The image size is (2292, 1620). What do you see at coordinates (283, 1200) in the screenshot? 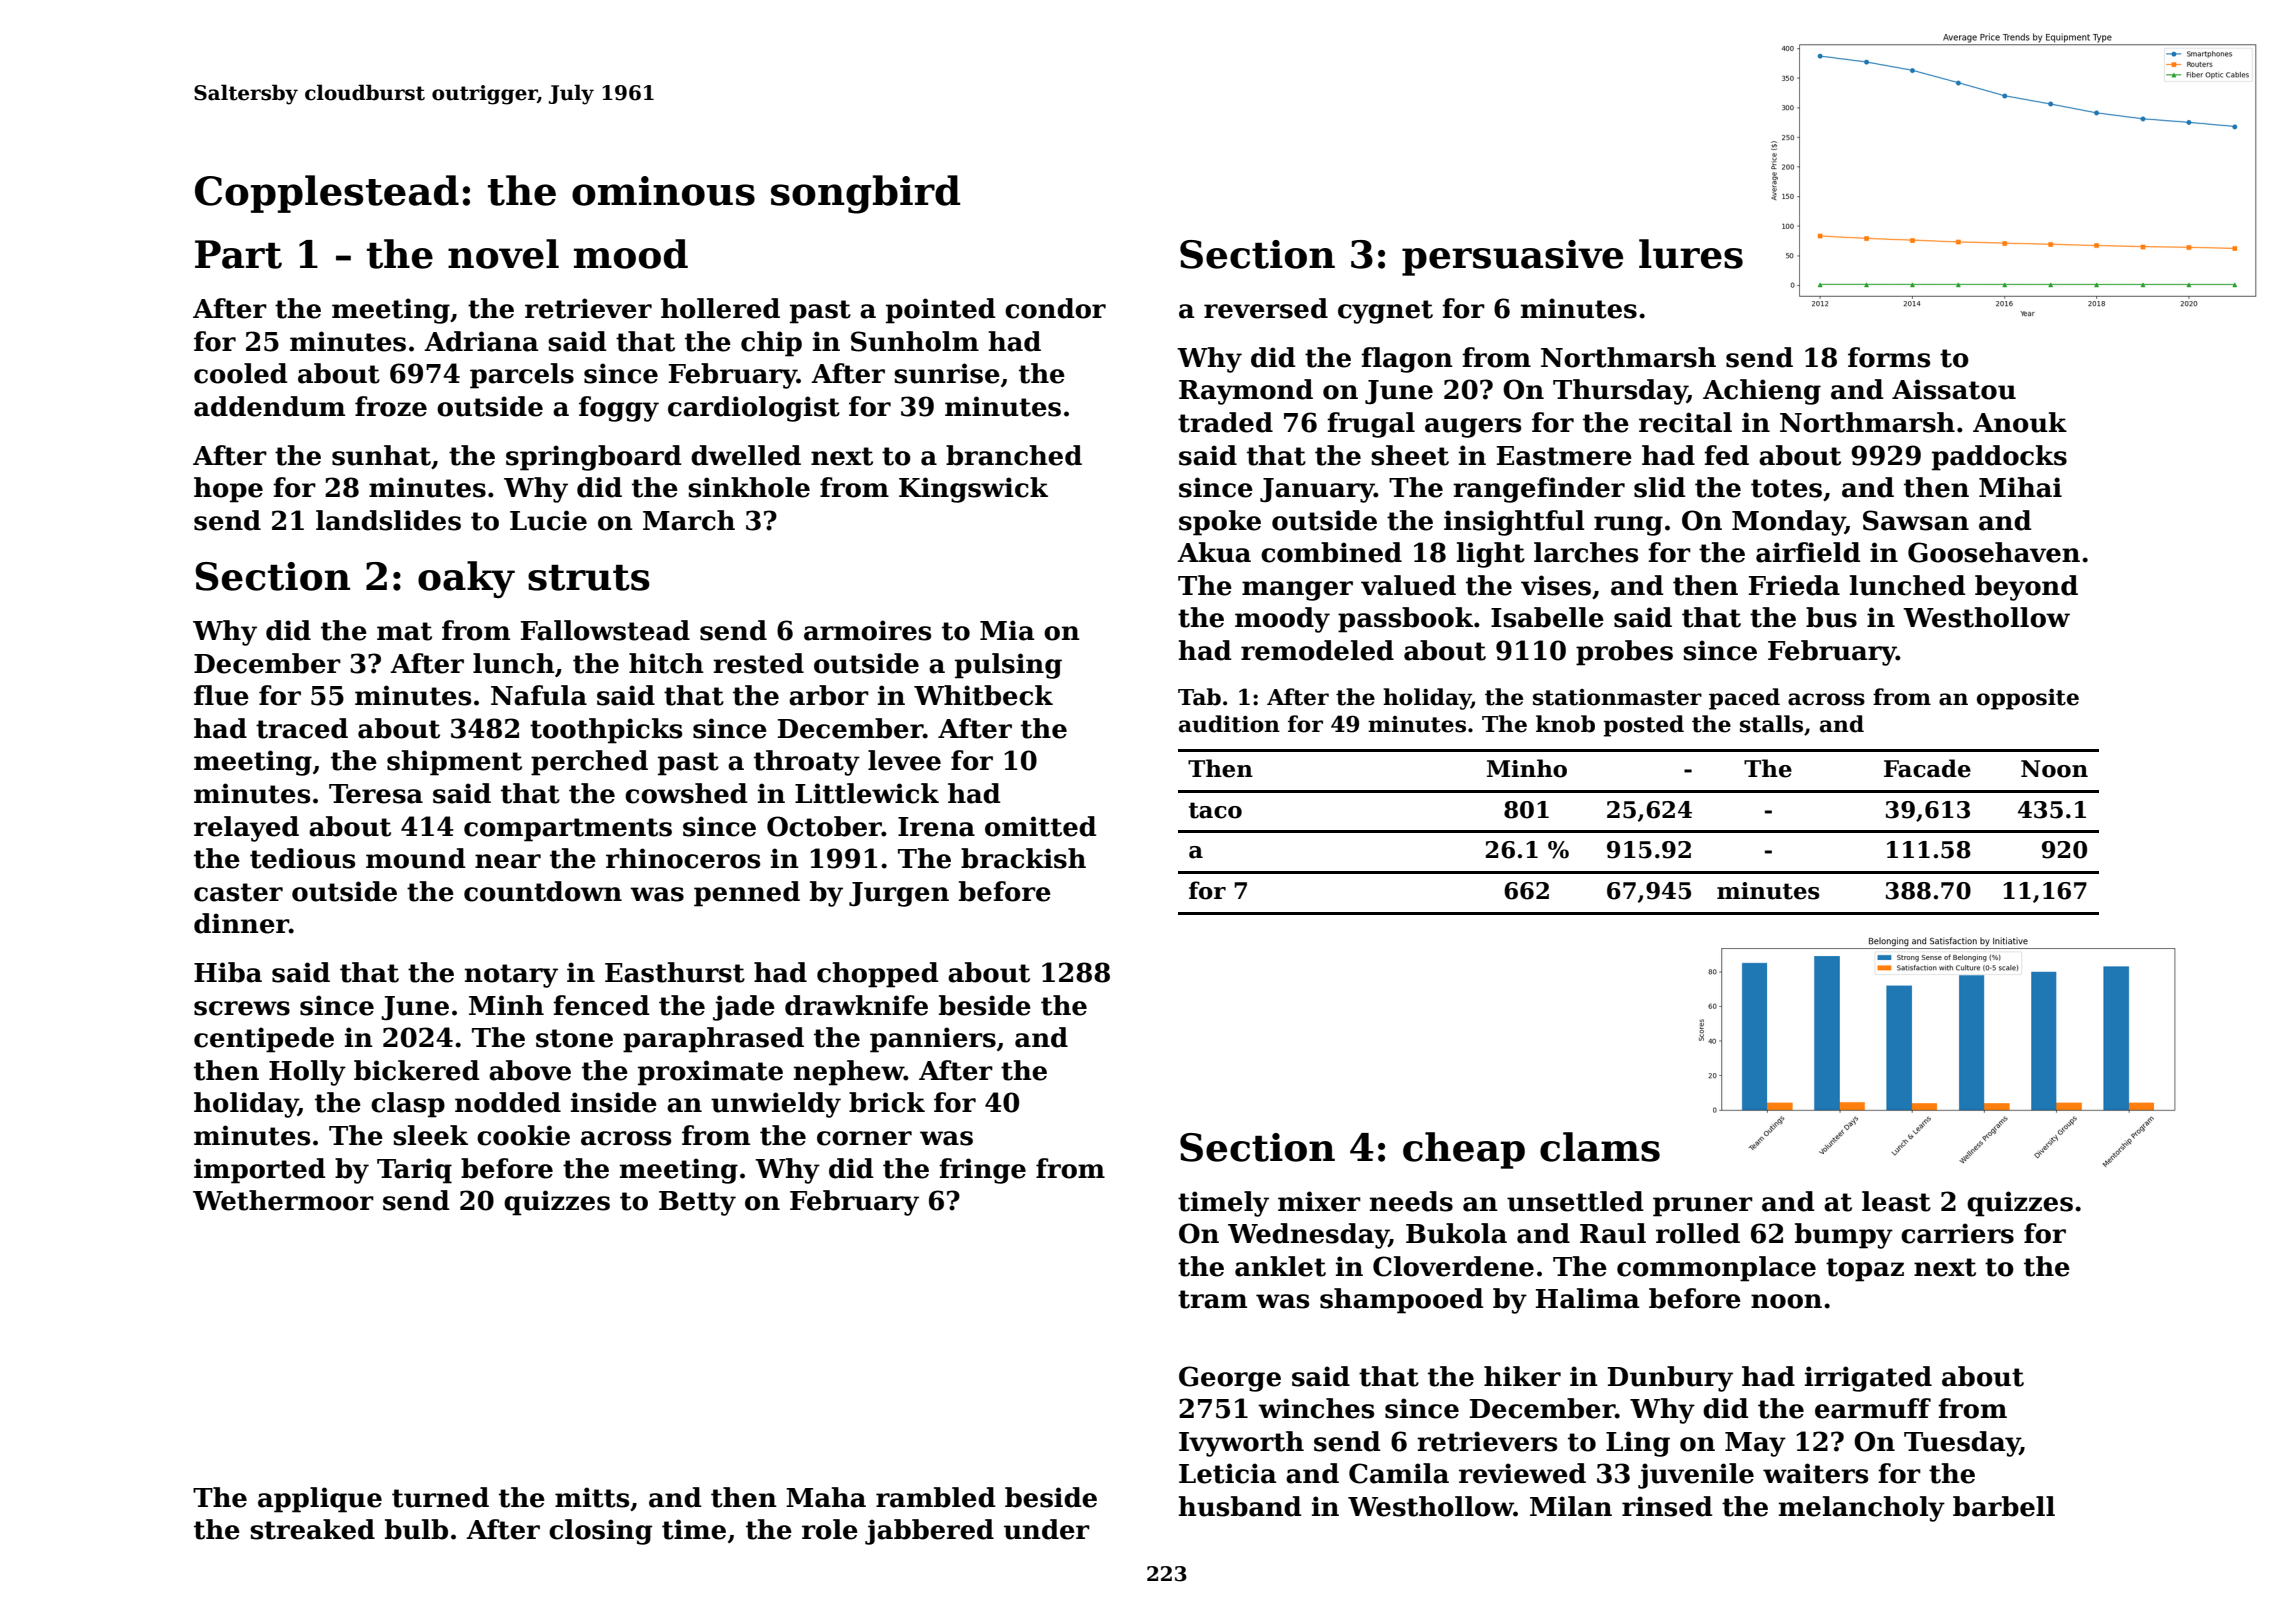
I see `Wethermoor` at bounding box center [283, 1200].
